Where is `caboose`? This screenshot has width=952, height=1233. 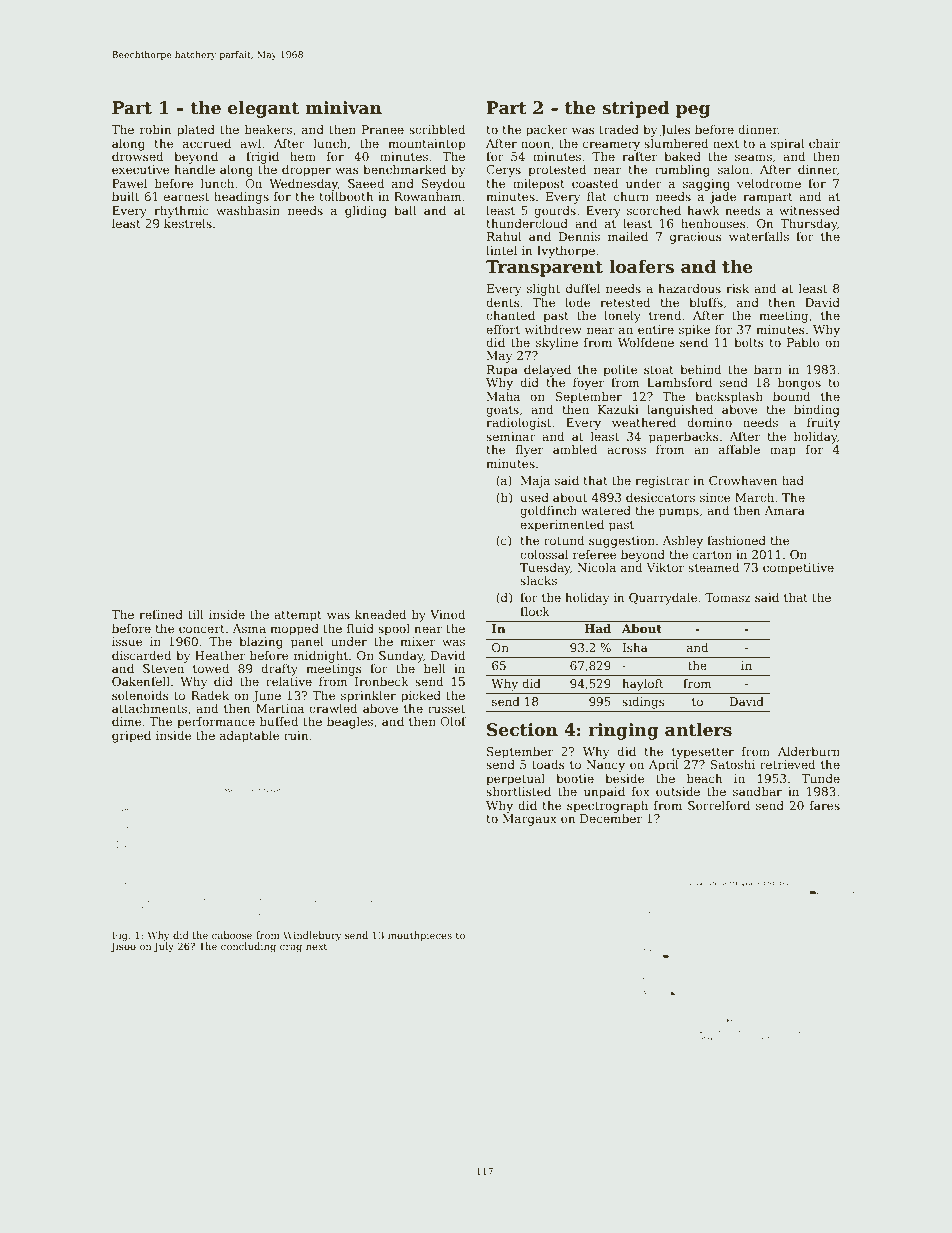 caboose is located at coordinates (232, 935).
